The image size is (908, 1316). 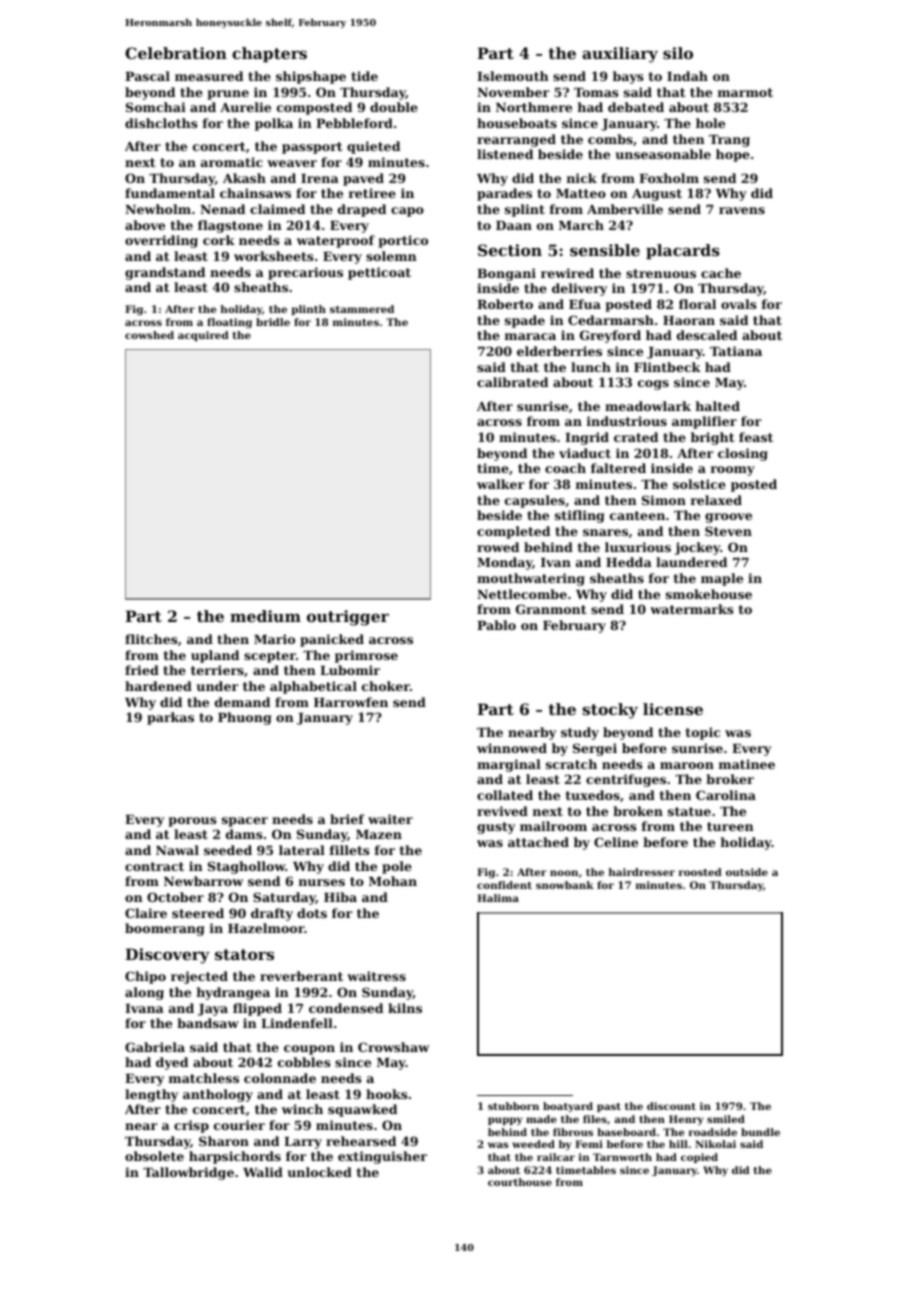 I want to click on obsolete, so click(x=154, y=1156).
